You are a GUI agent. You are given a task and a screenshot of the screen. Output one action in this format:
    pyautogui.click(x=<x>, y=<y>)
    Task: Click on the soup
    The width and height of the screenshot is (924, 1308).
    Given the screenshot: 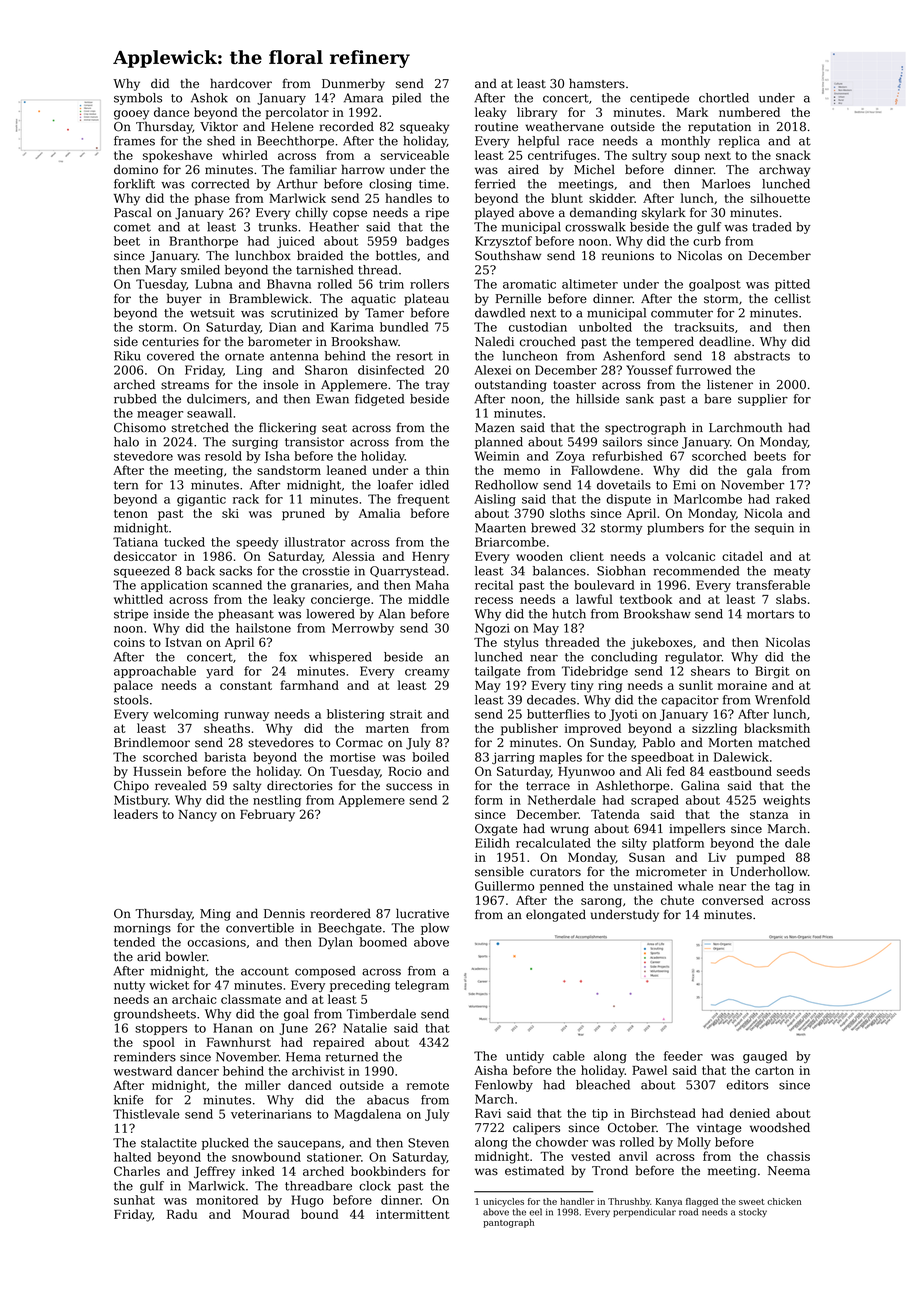 What is the action you would take?
    pyautogui.click(x=686, y=158)
